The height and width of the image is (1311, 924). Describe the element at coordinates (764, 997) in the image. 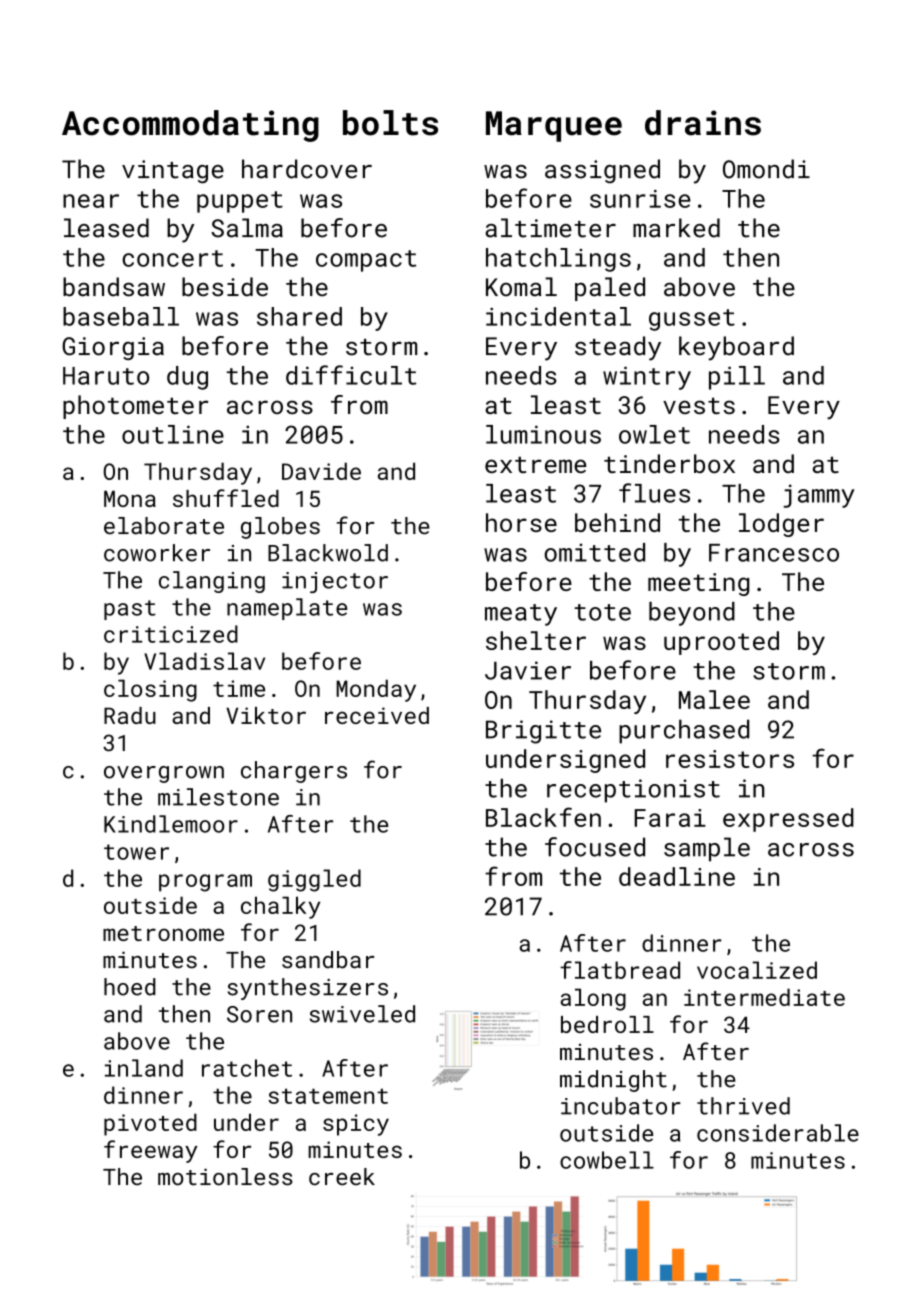

I see `intermediate` at that location.
